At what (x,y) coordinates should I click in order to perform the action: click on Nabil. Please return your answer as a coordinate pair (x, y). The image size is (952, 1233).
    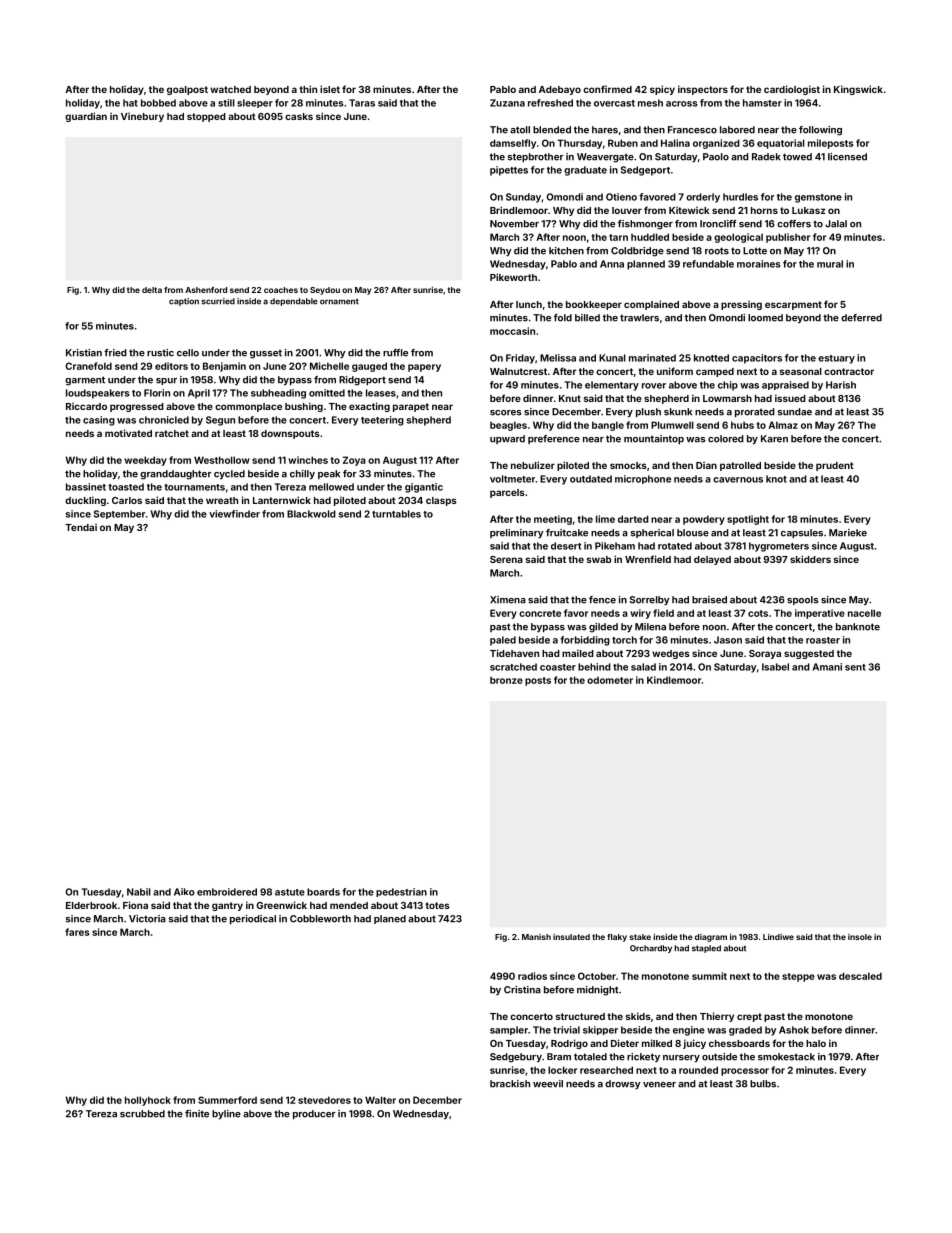
    Looking at the image, I should click on (139, 892).
